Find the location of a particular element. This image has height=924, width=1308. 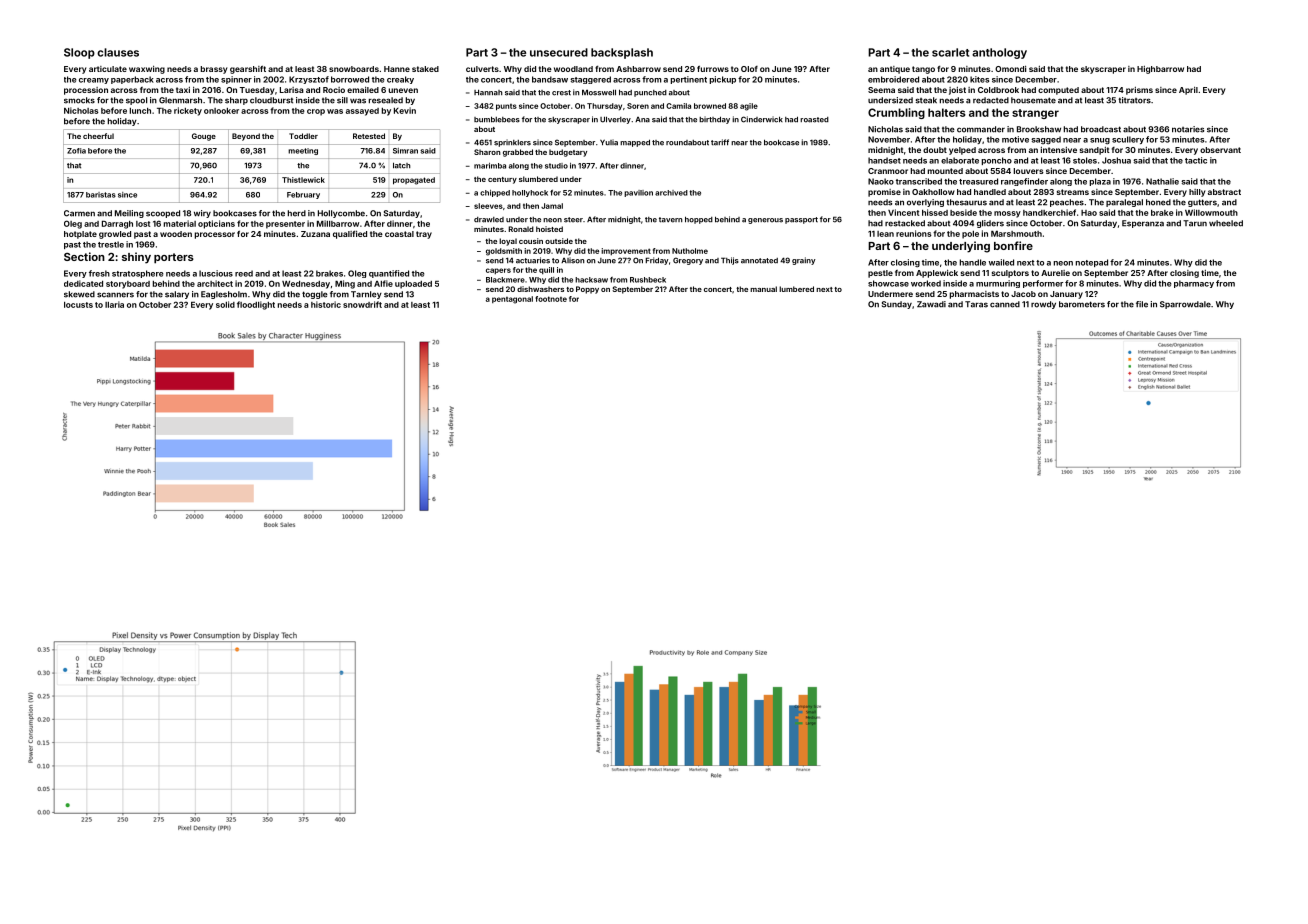

Hannah is located at coordinates (488, 92).
